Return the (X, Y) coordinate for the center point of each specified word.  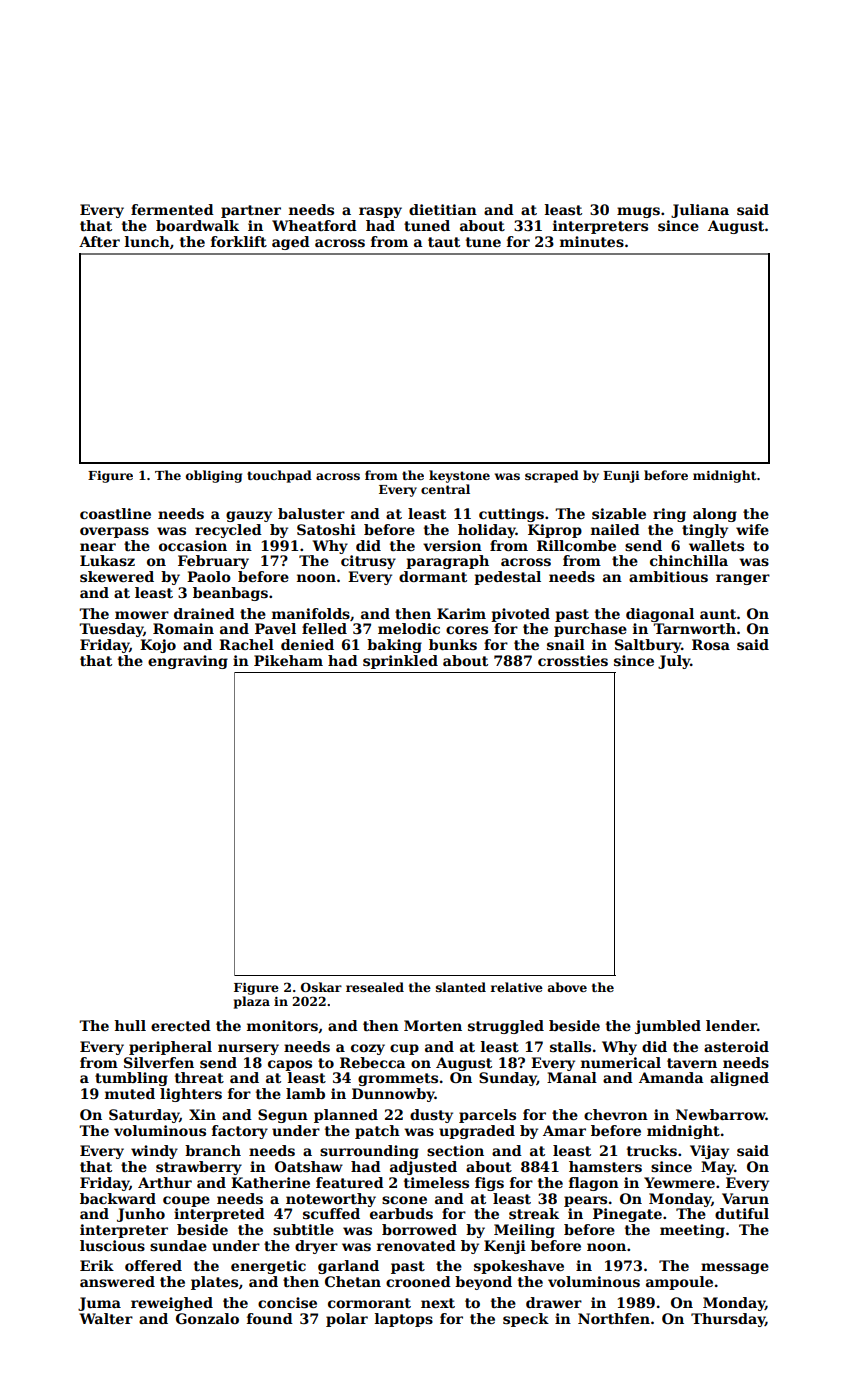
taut (444, 242)
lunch (147, 241)
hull (130, 1025)
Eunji (621, 477)
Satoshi (326, 529)
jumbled (668, 1027)
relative (517, 987)
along (715, 515)
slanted (461, 987)
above (567, 987)
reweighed (172, 1304)
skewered (117, 576)
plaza (252, 1002)
